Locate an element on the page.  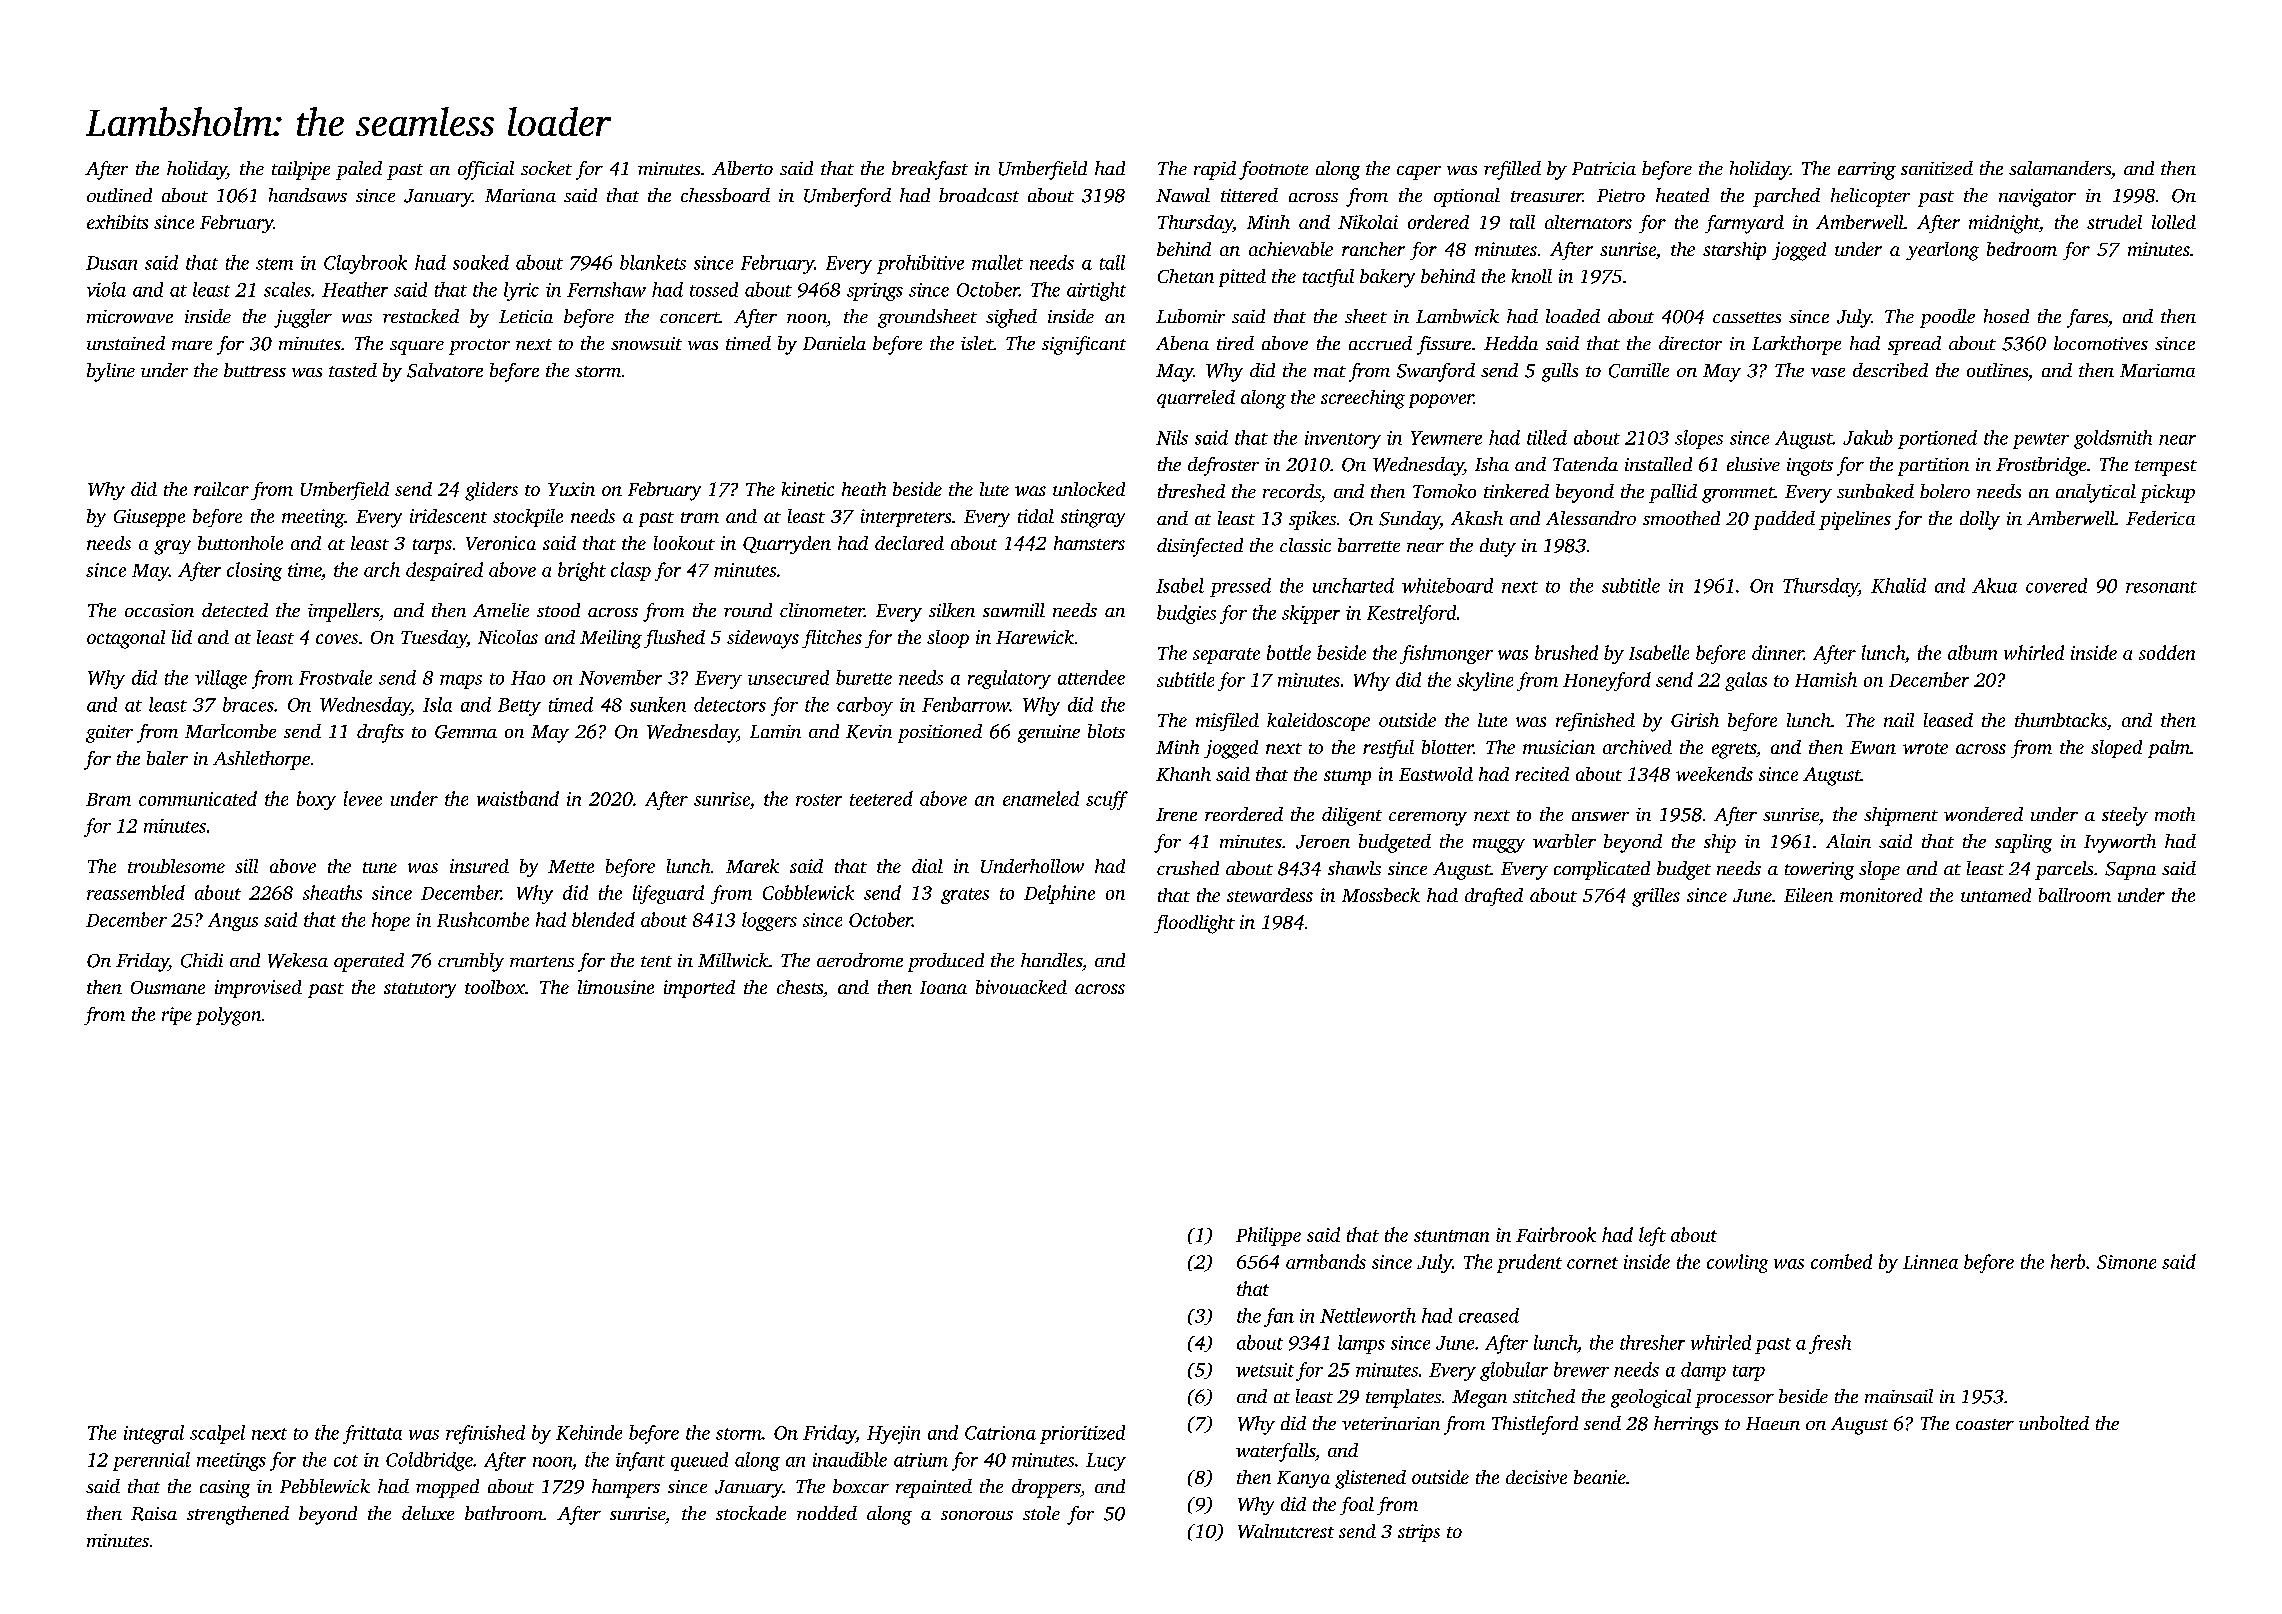
Raisa is located at coordinates (154, 1514).
